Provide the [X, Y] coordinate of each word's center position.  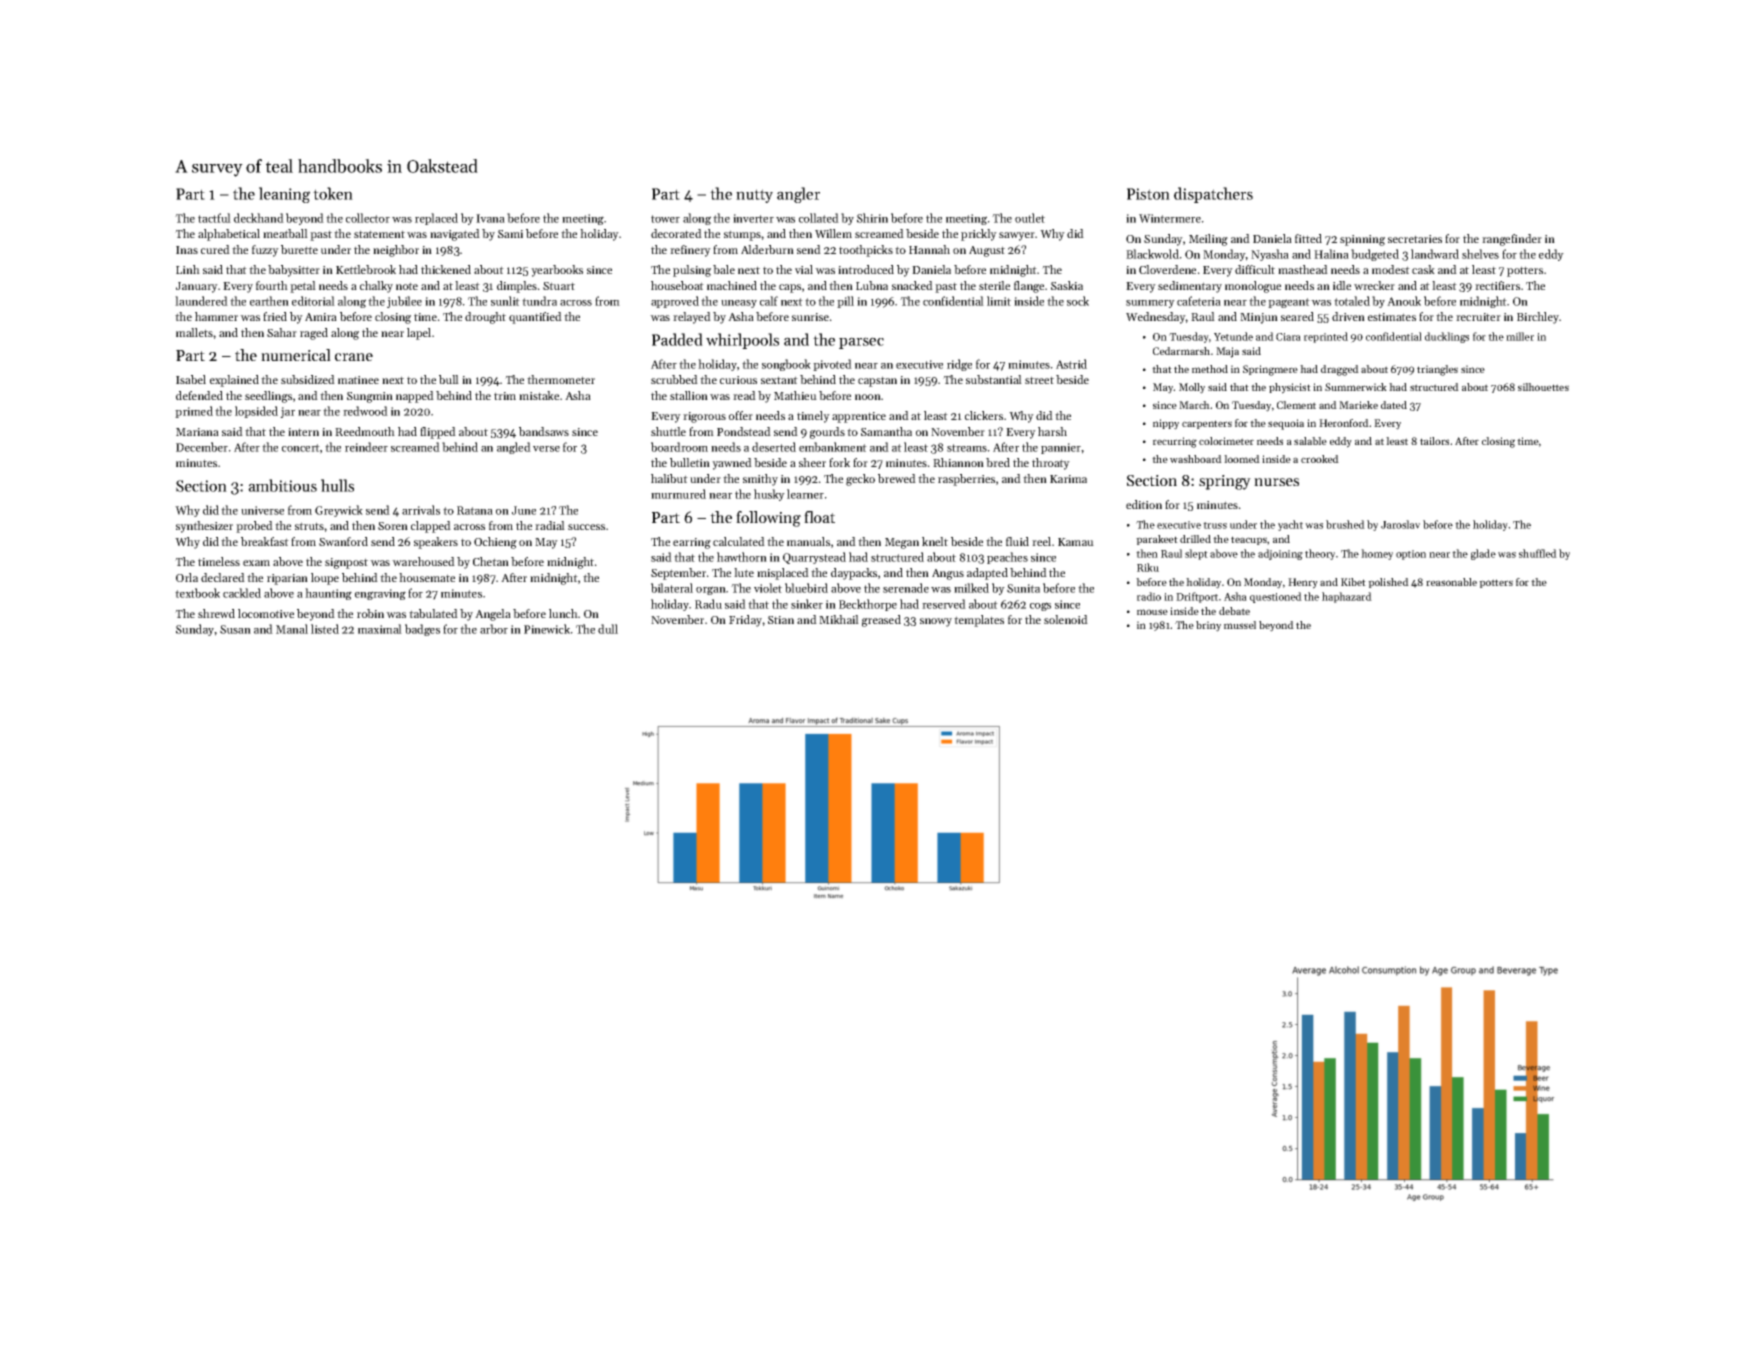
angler [798, 195]
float [819, 517]
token [333, 193]
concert [301, 448]
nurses [1276, 482]
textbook [197, 593]
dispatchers [1213, 195]
